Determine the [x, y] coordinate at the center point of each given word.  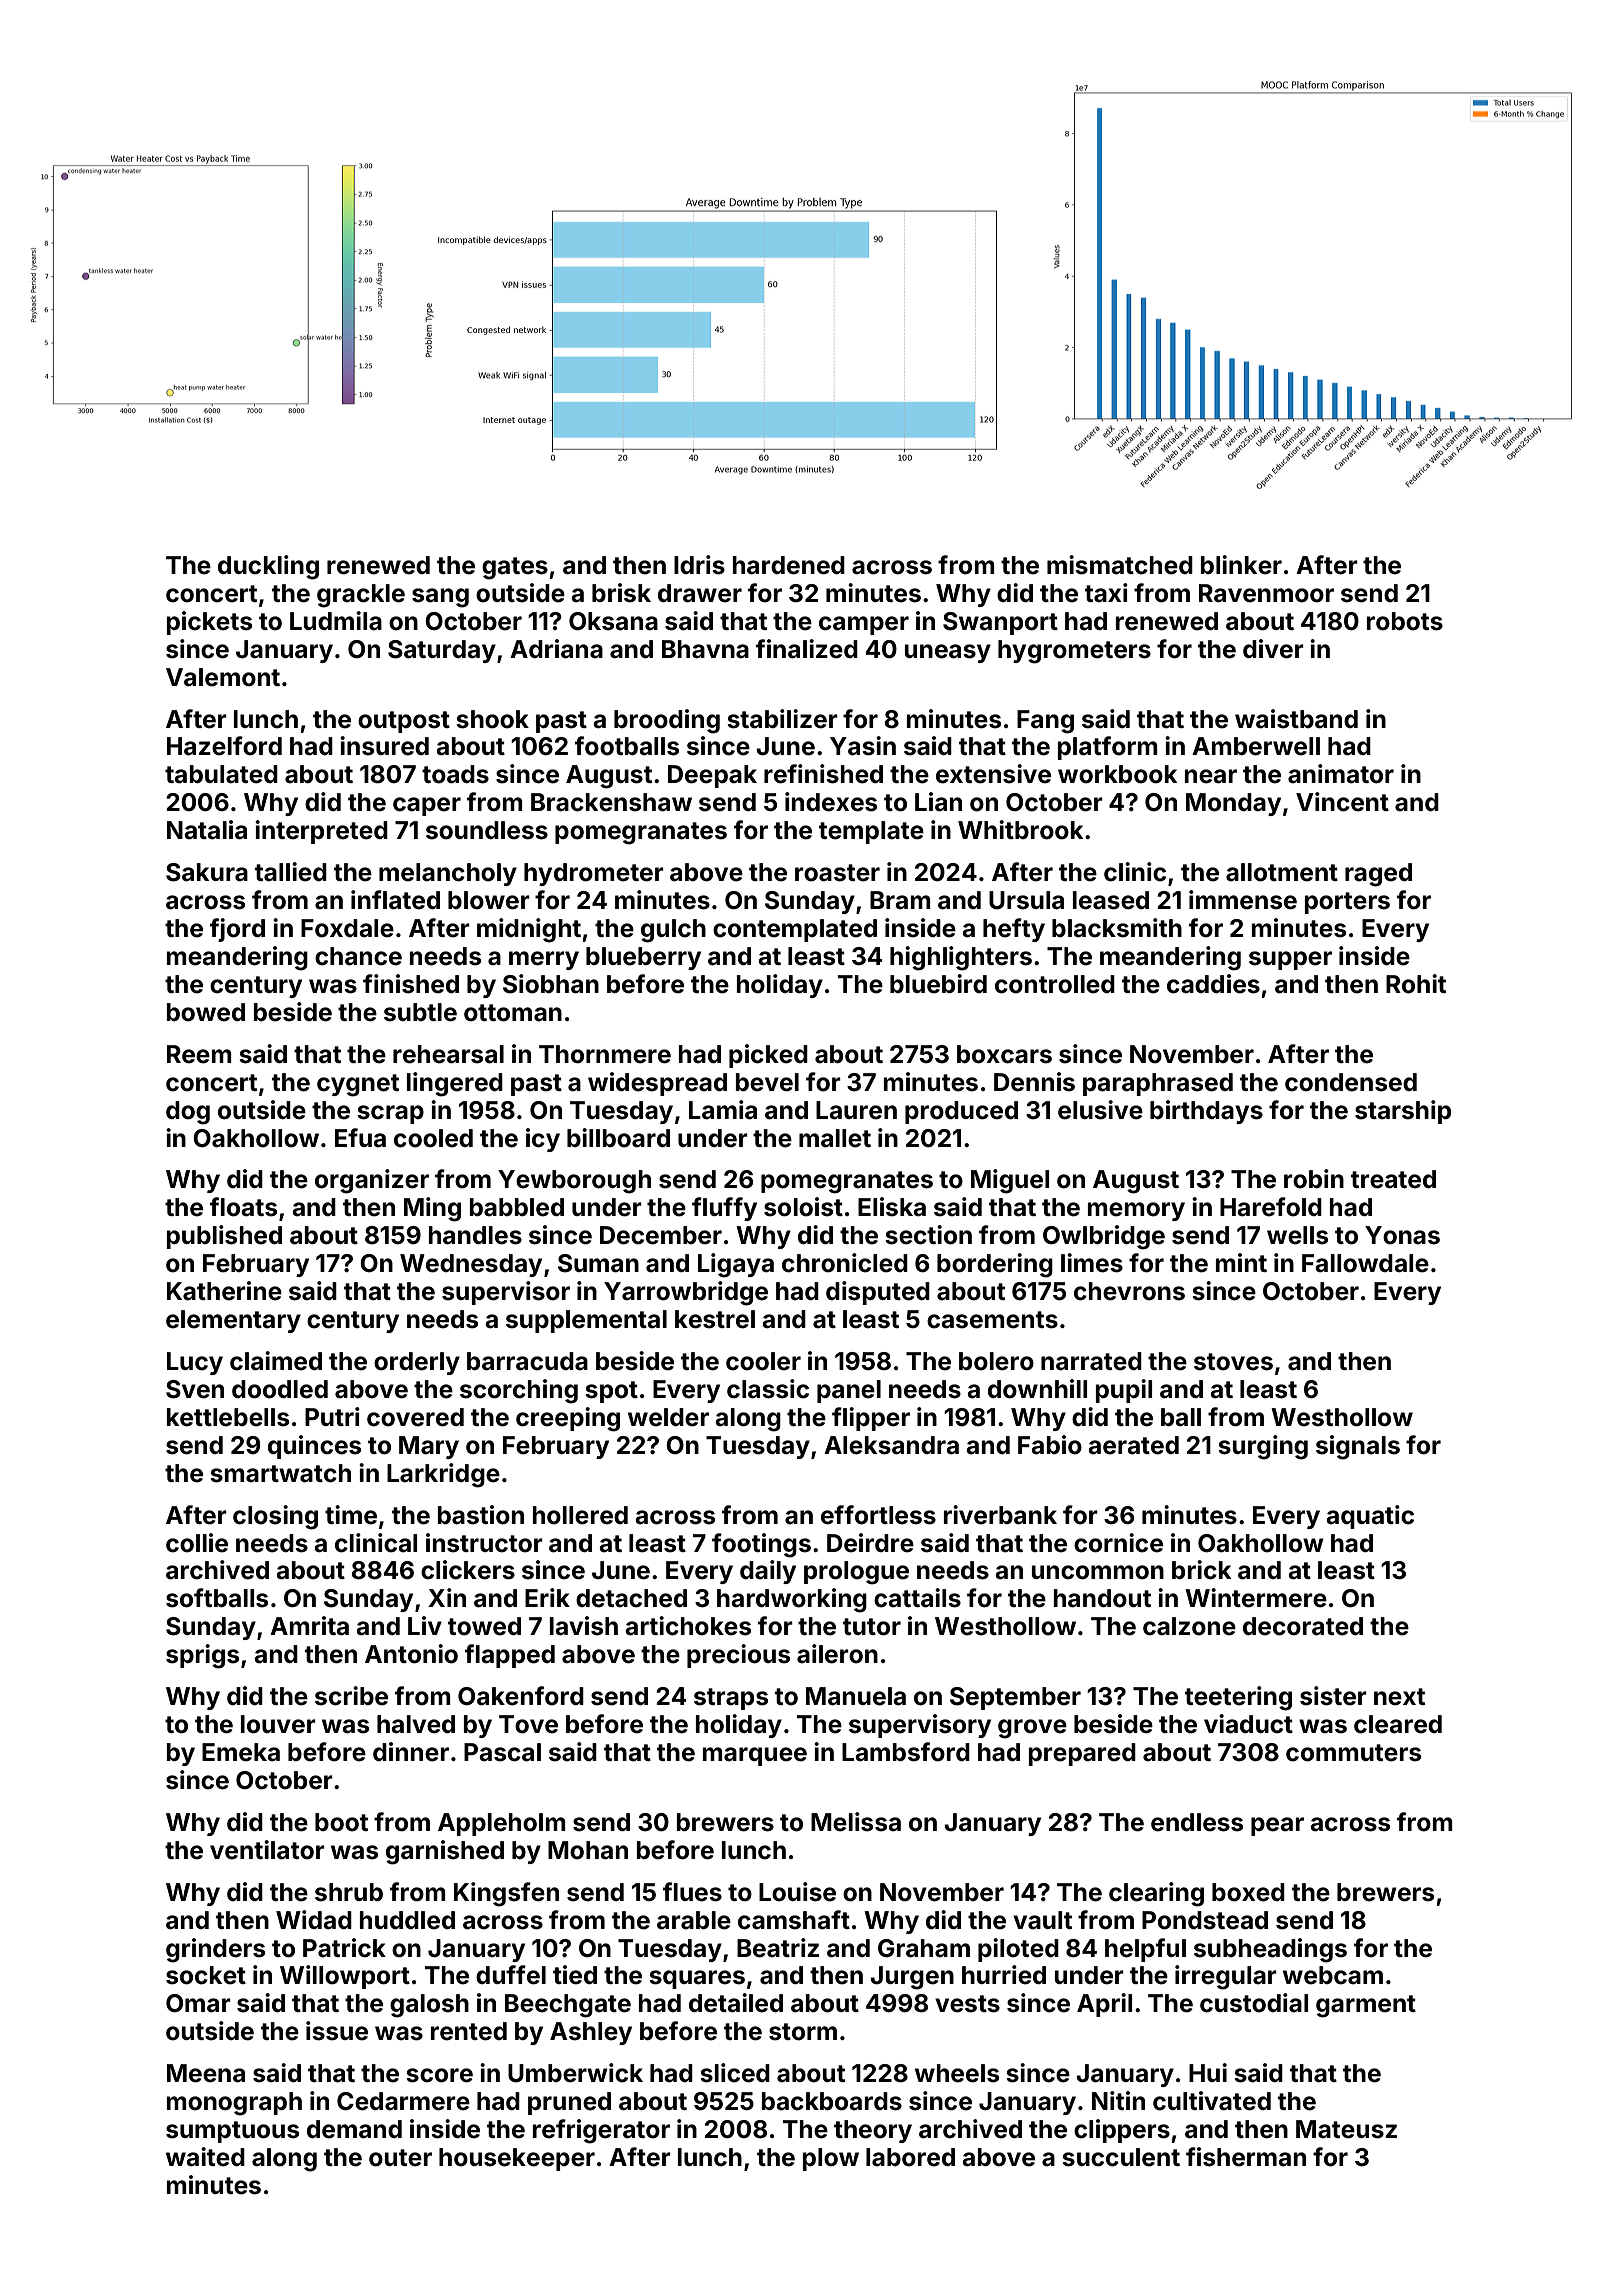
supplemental [586, 1321]
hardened [789, 565]
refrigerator [601, 2131]
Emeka [241, 1752]
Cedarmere [403, 2101]
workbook [1117, 774]
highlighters [961, 958]
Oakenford [521, 1696]
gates [515, 568]
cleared [1398, 1724]
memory [1136, 1211]
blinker [1241, 565]
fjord [237, 930]
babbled [517, 1207]
